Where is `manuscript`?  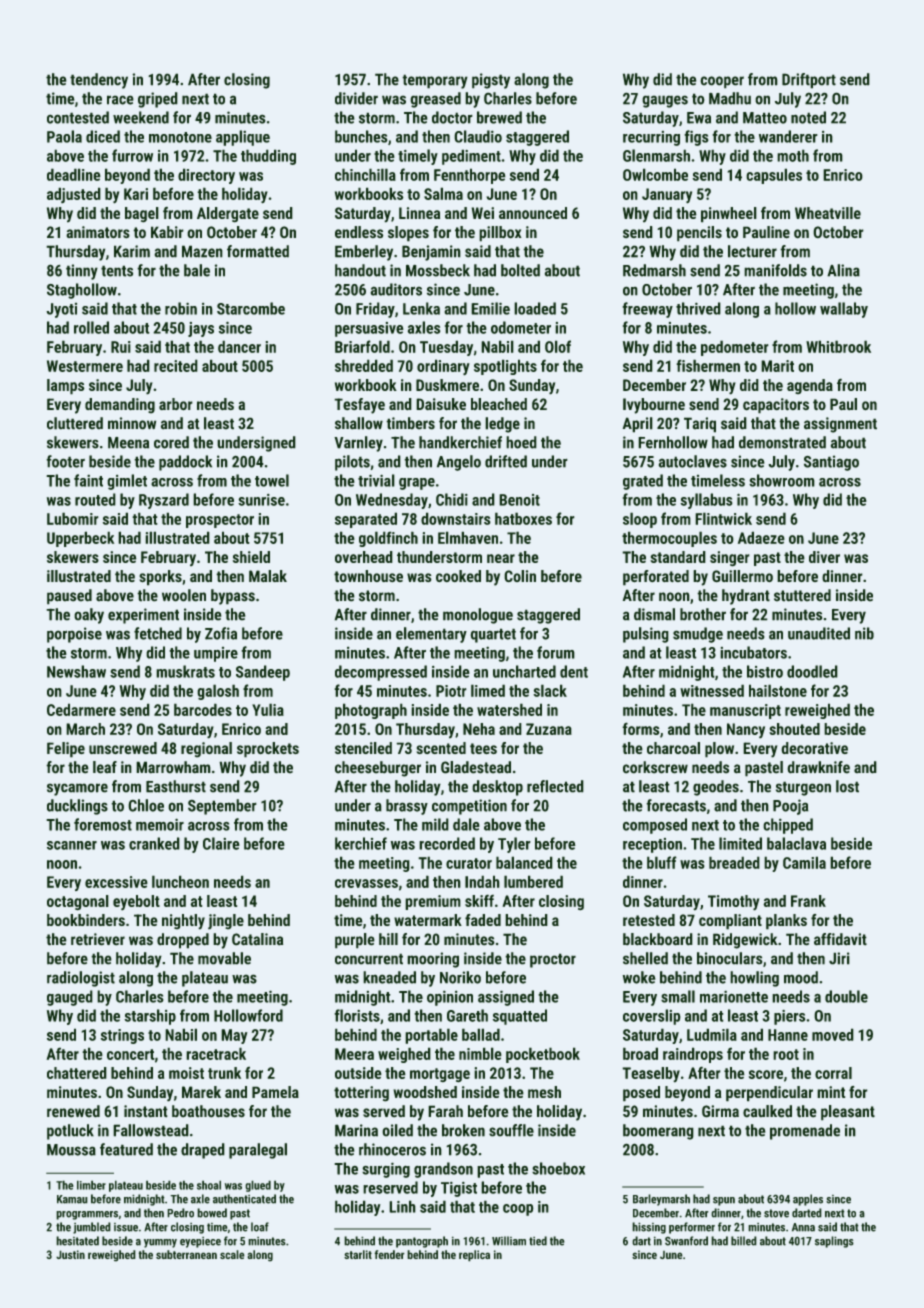
manuscript is located at coordinates (745, 711).
